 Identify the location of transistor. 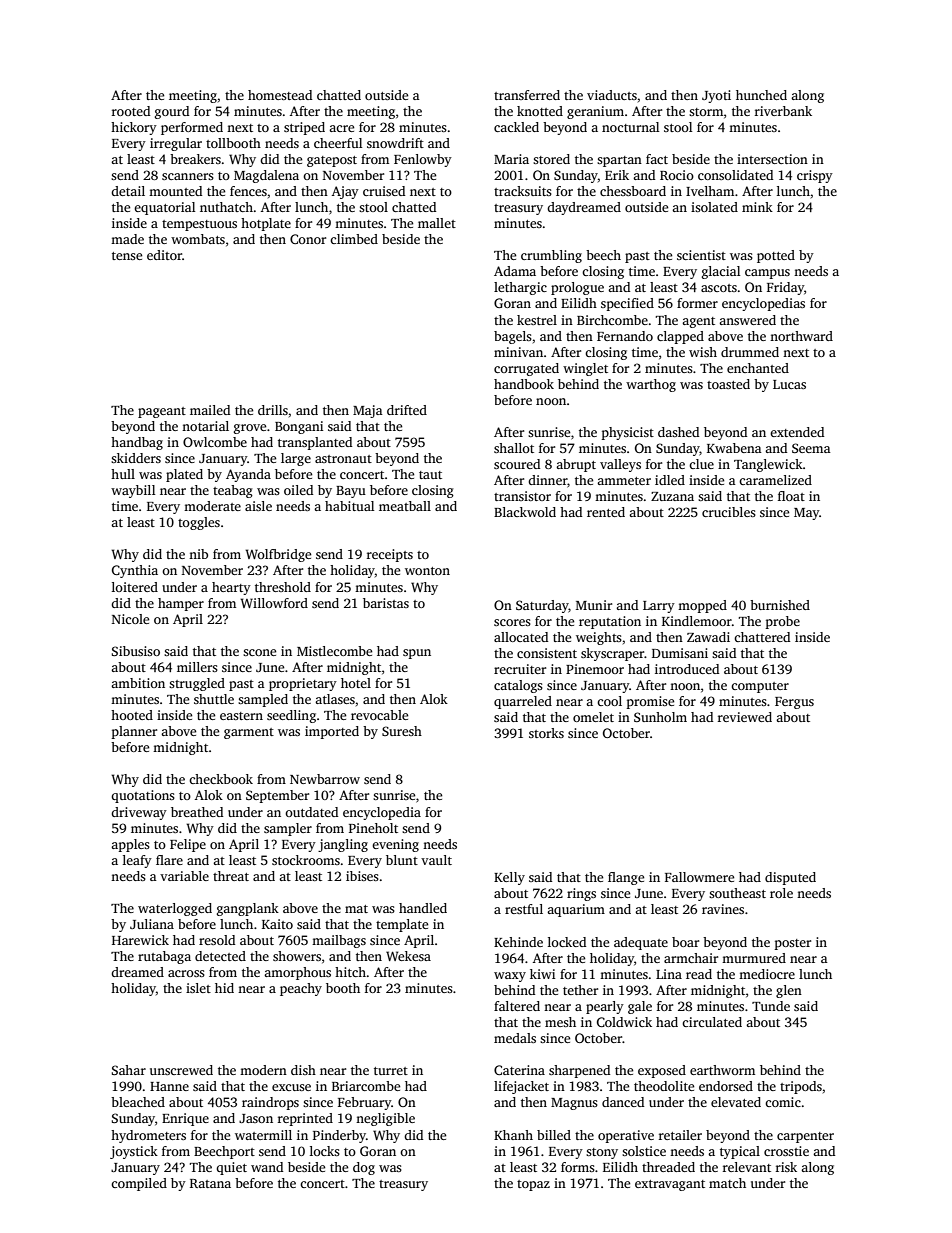
(522, 496).
